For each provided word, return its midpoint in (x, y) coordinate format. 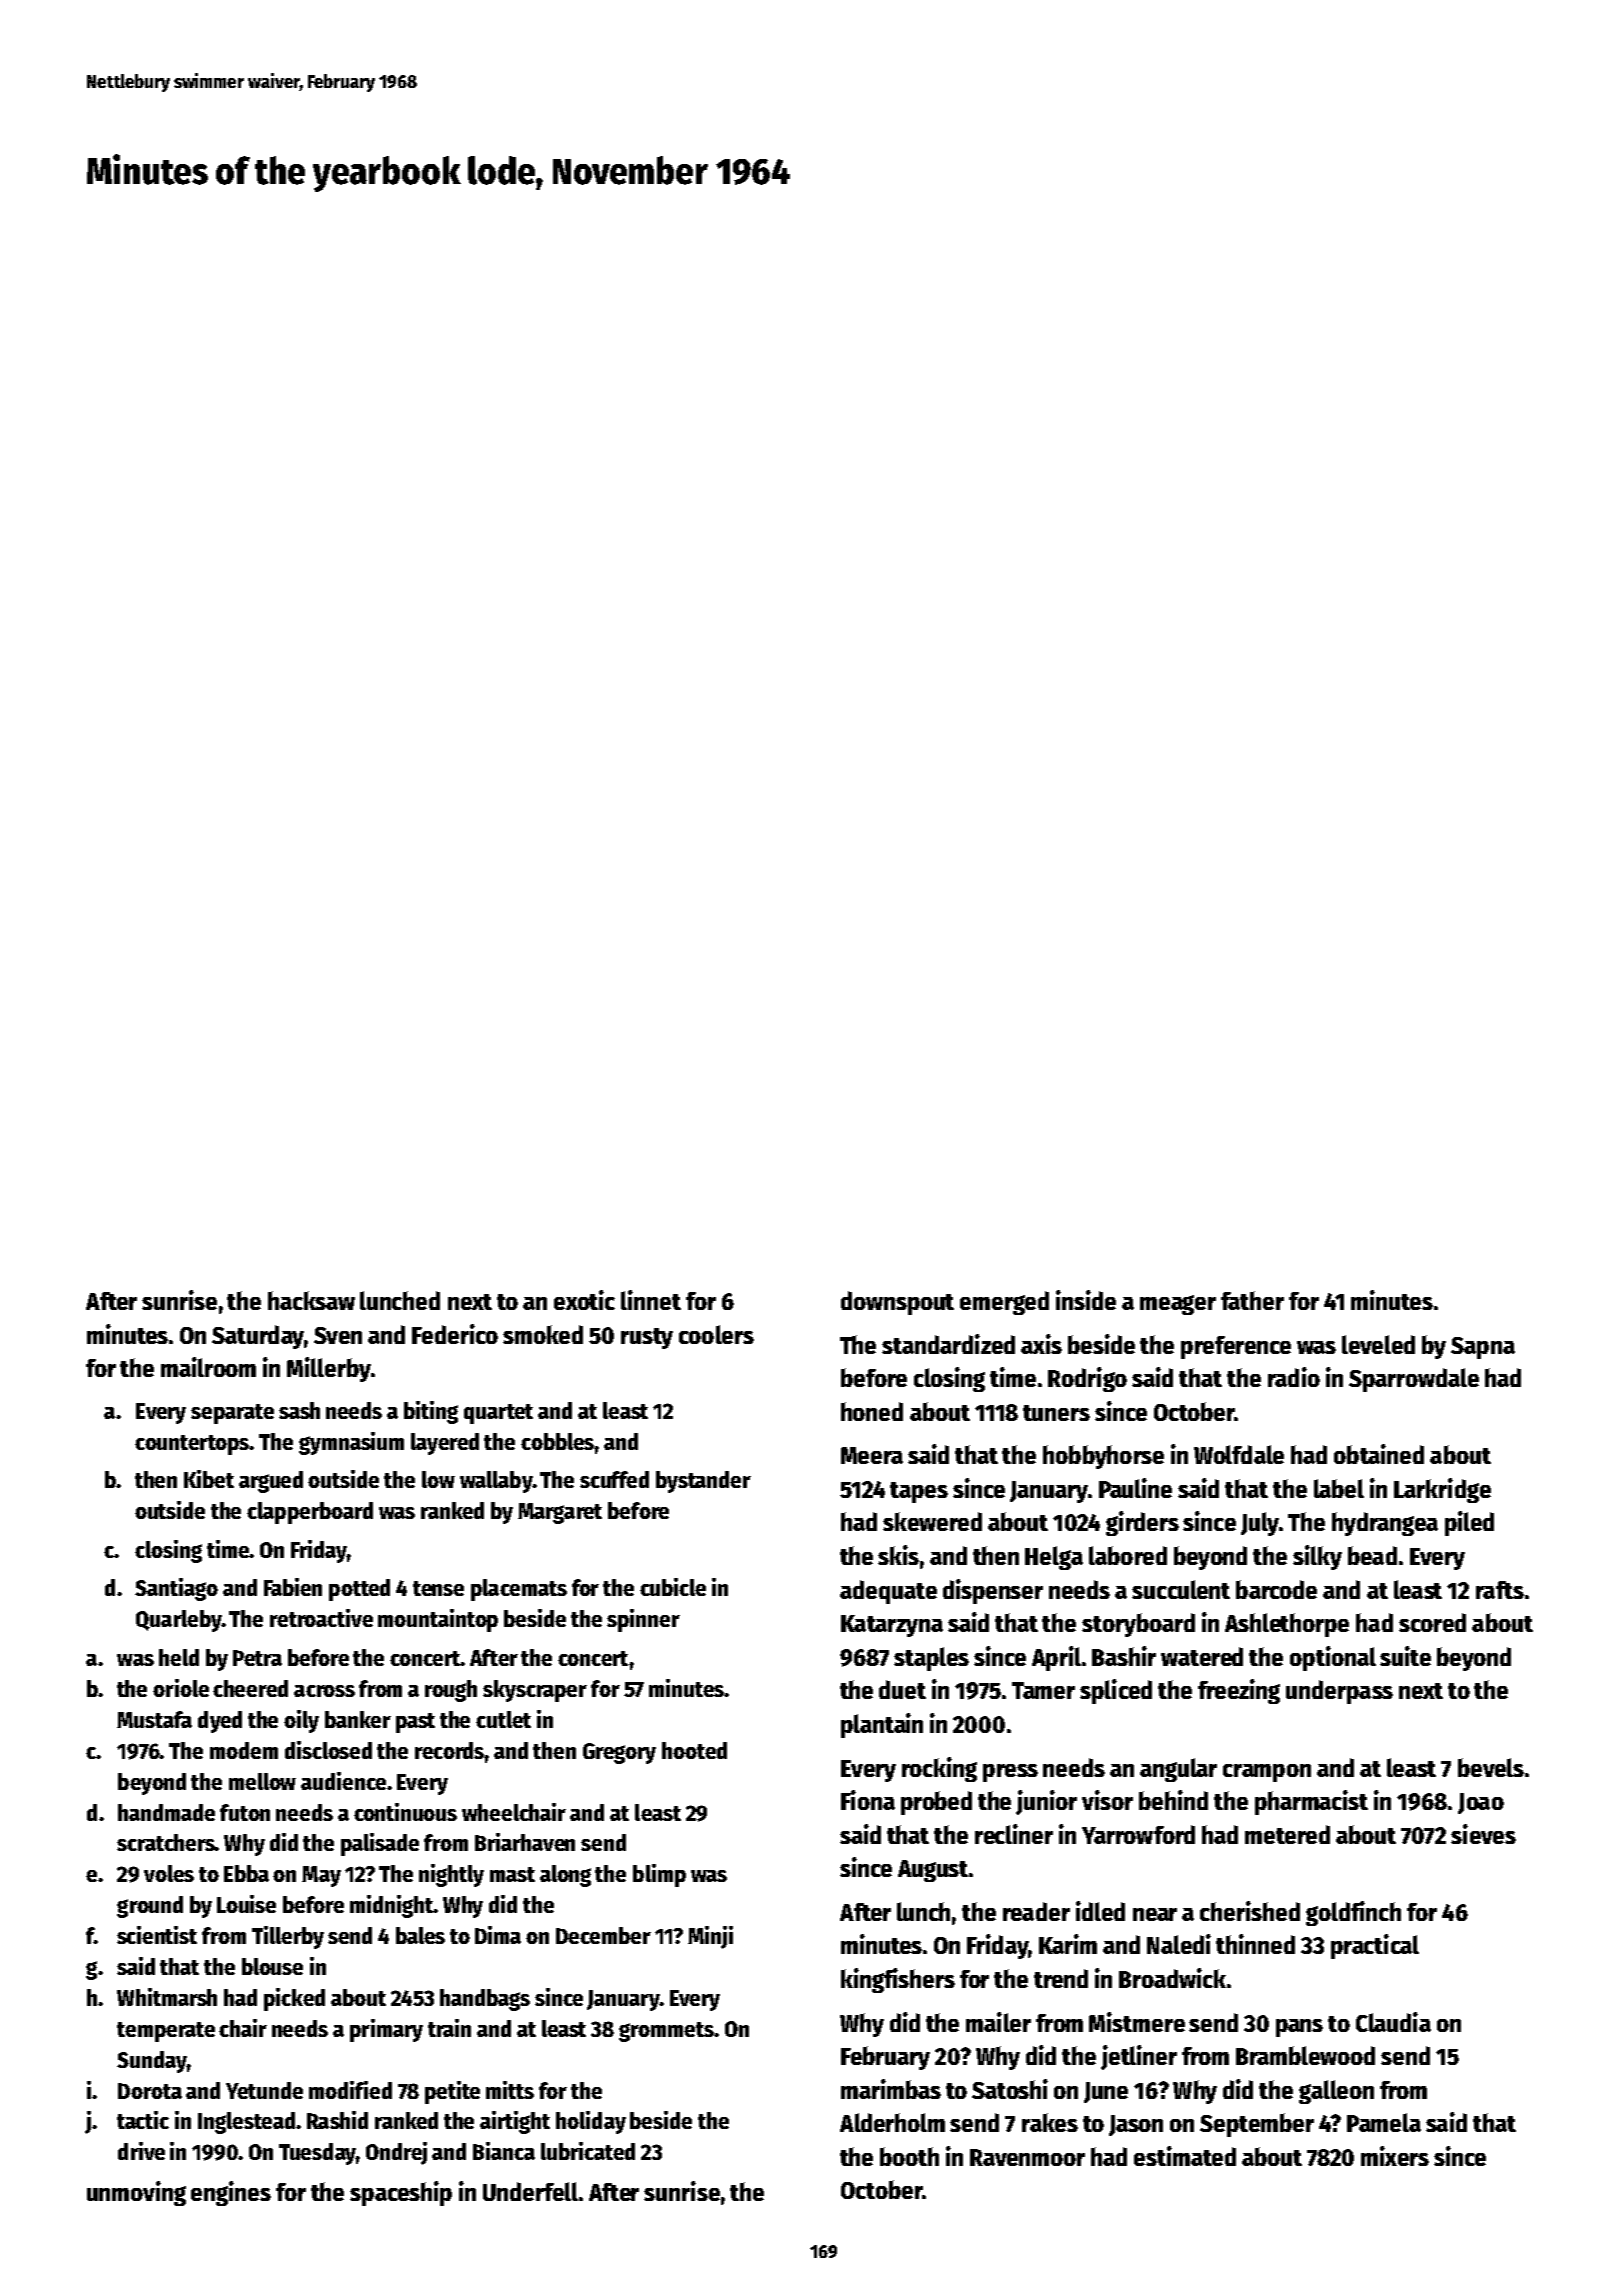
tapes (919, 1492)
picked (294, 1999)
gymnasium (351, 1443)
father (1252, 1300)
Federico (455, 1334)
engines (231, 2193)
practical (1375, 1946)
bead (1372, 1555)
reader (1036, 1911)
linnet (651, 1300)
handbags (485, 2000)
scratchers (166, 1842)
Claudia (1393, 2022)
